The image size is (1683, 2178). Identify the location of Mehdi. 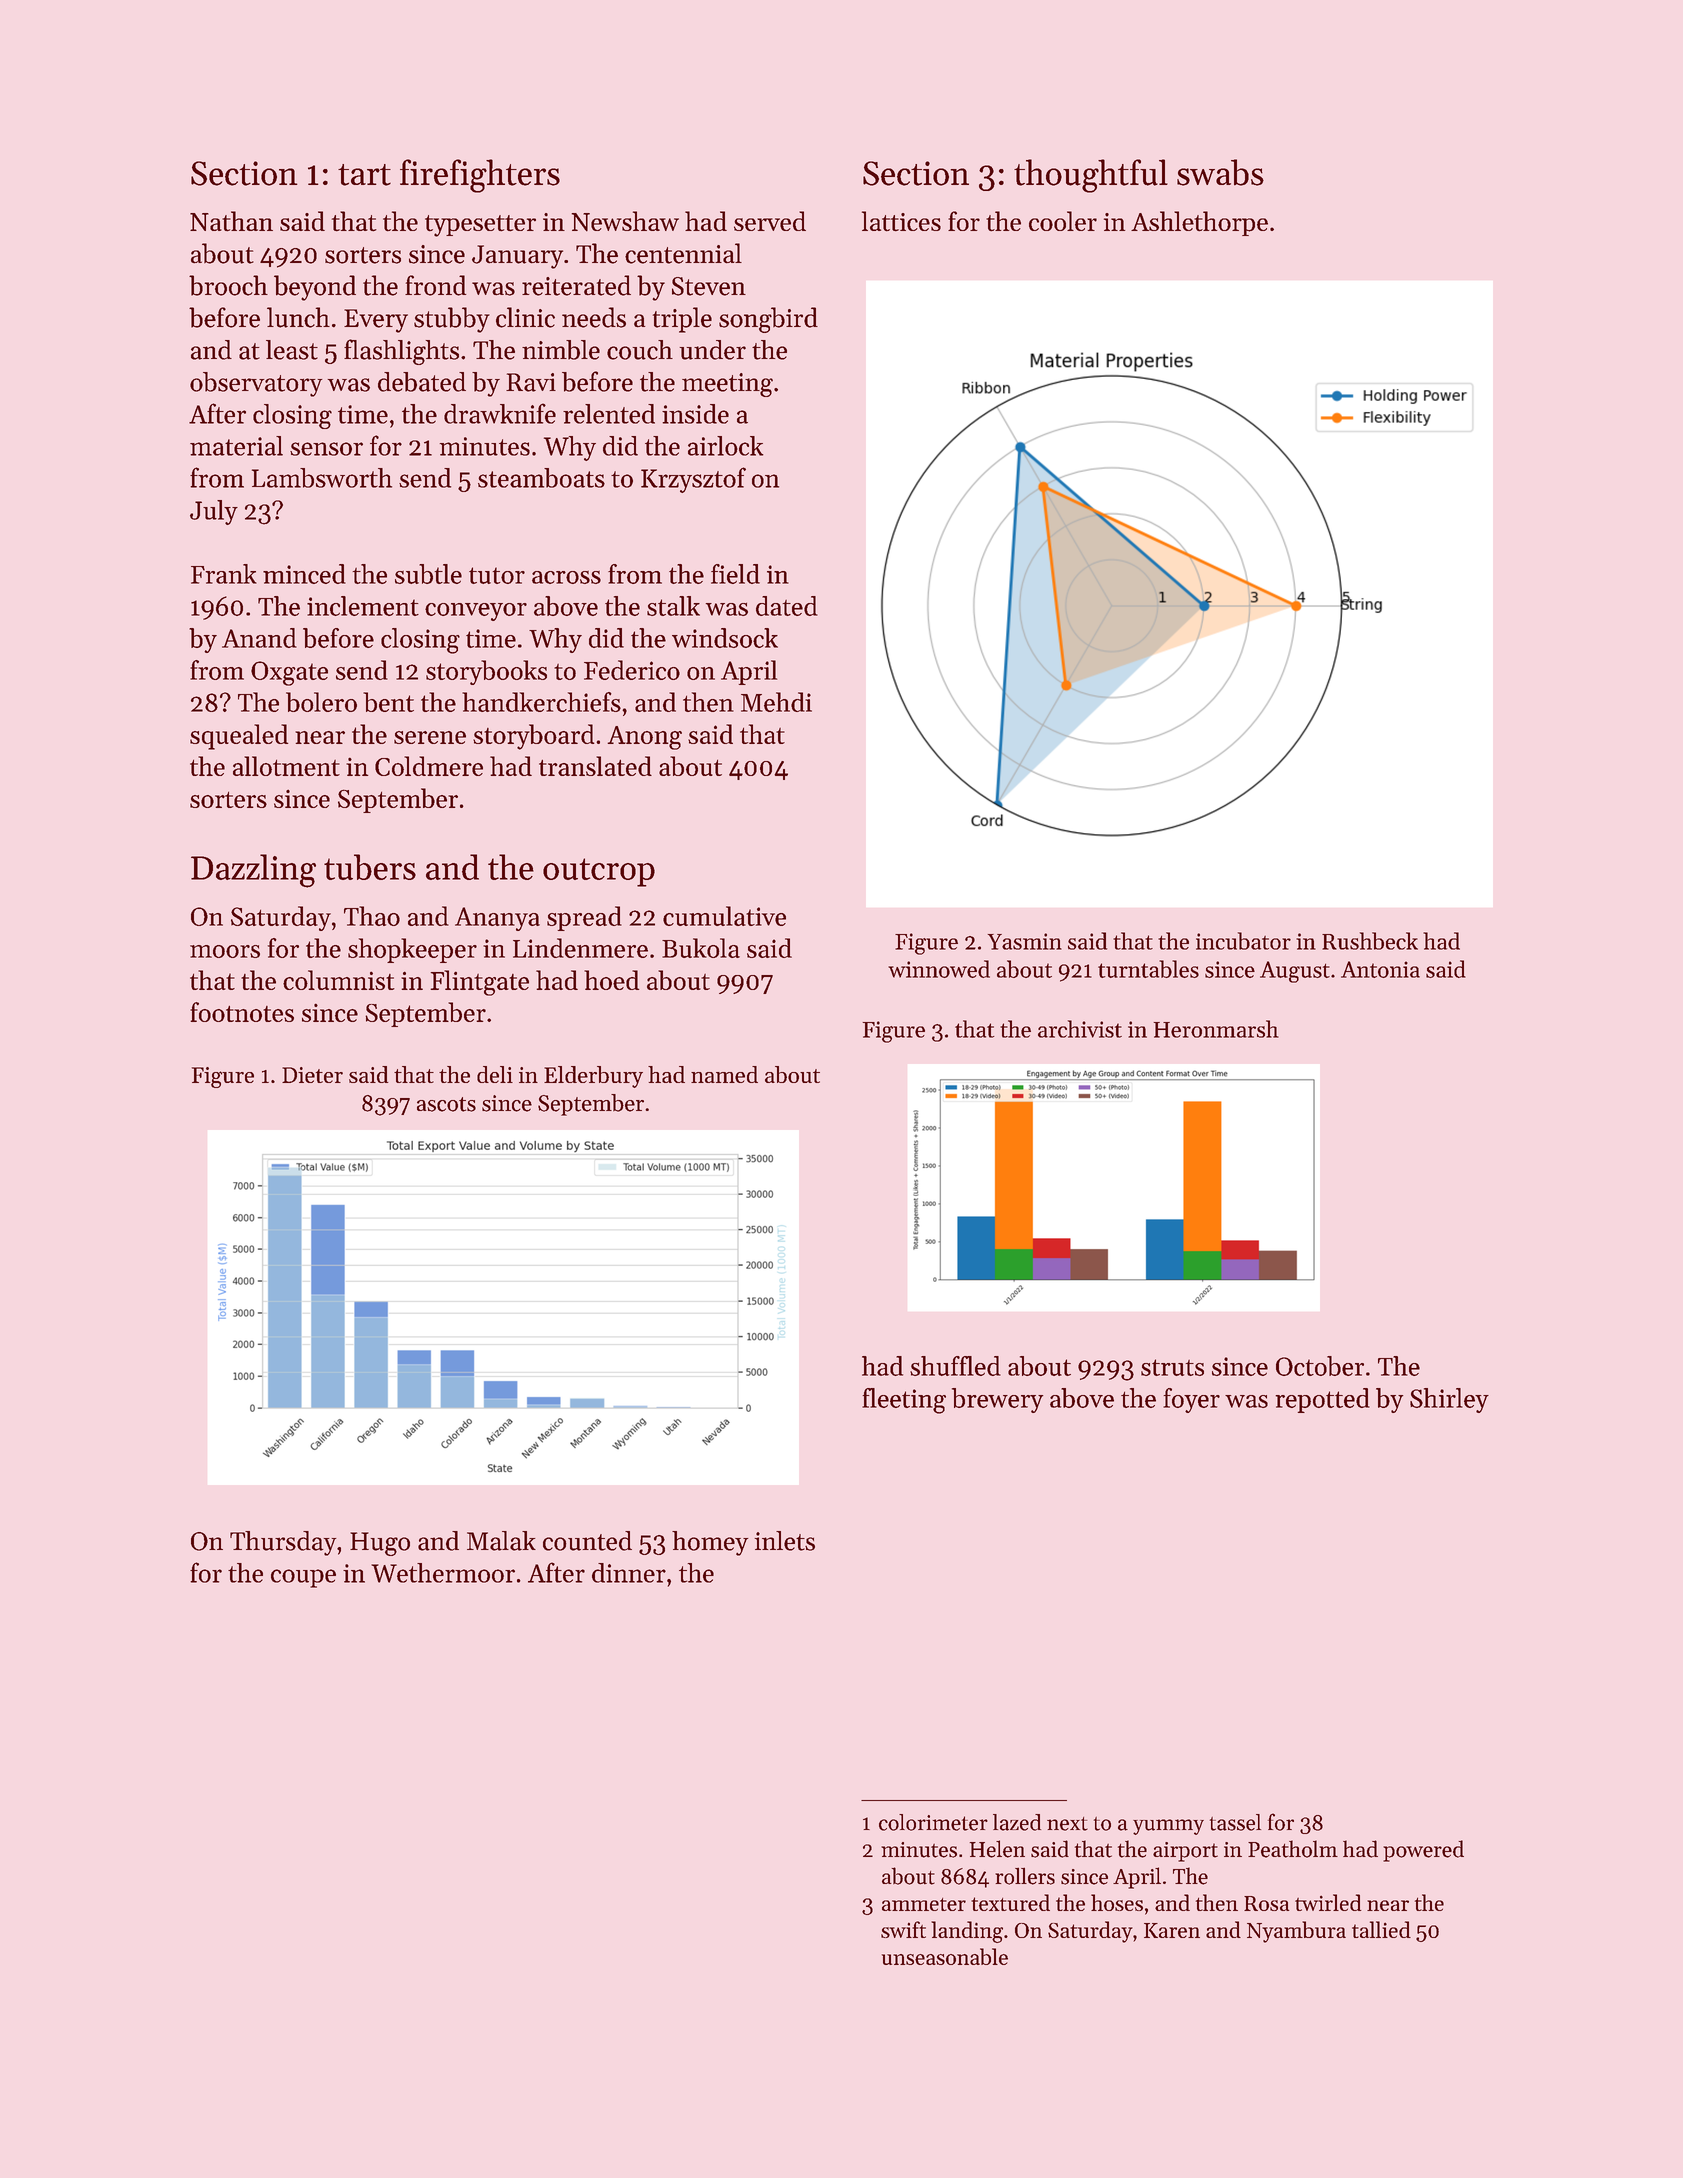
(776, 702).
